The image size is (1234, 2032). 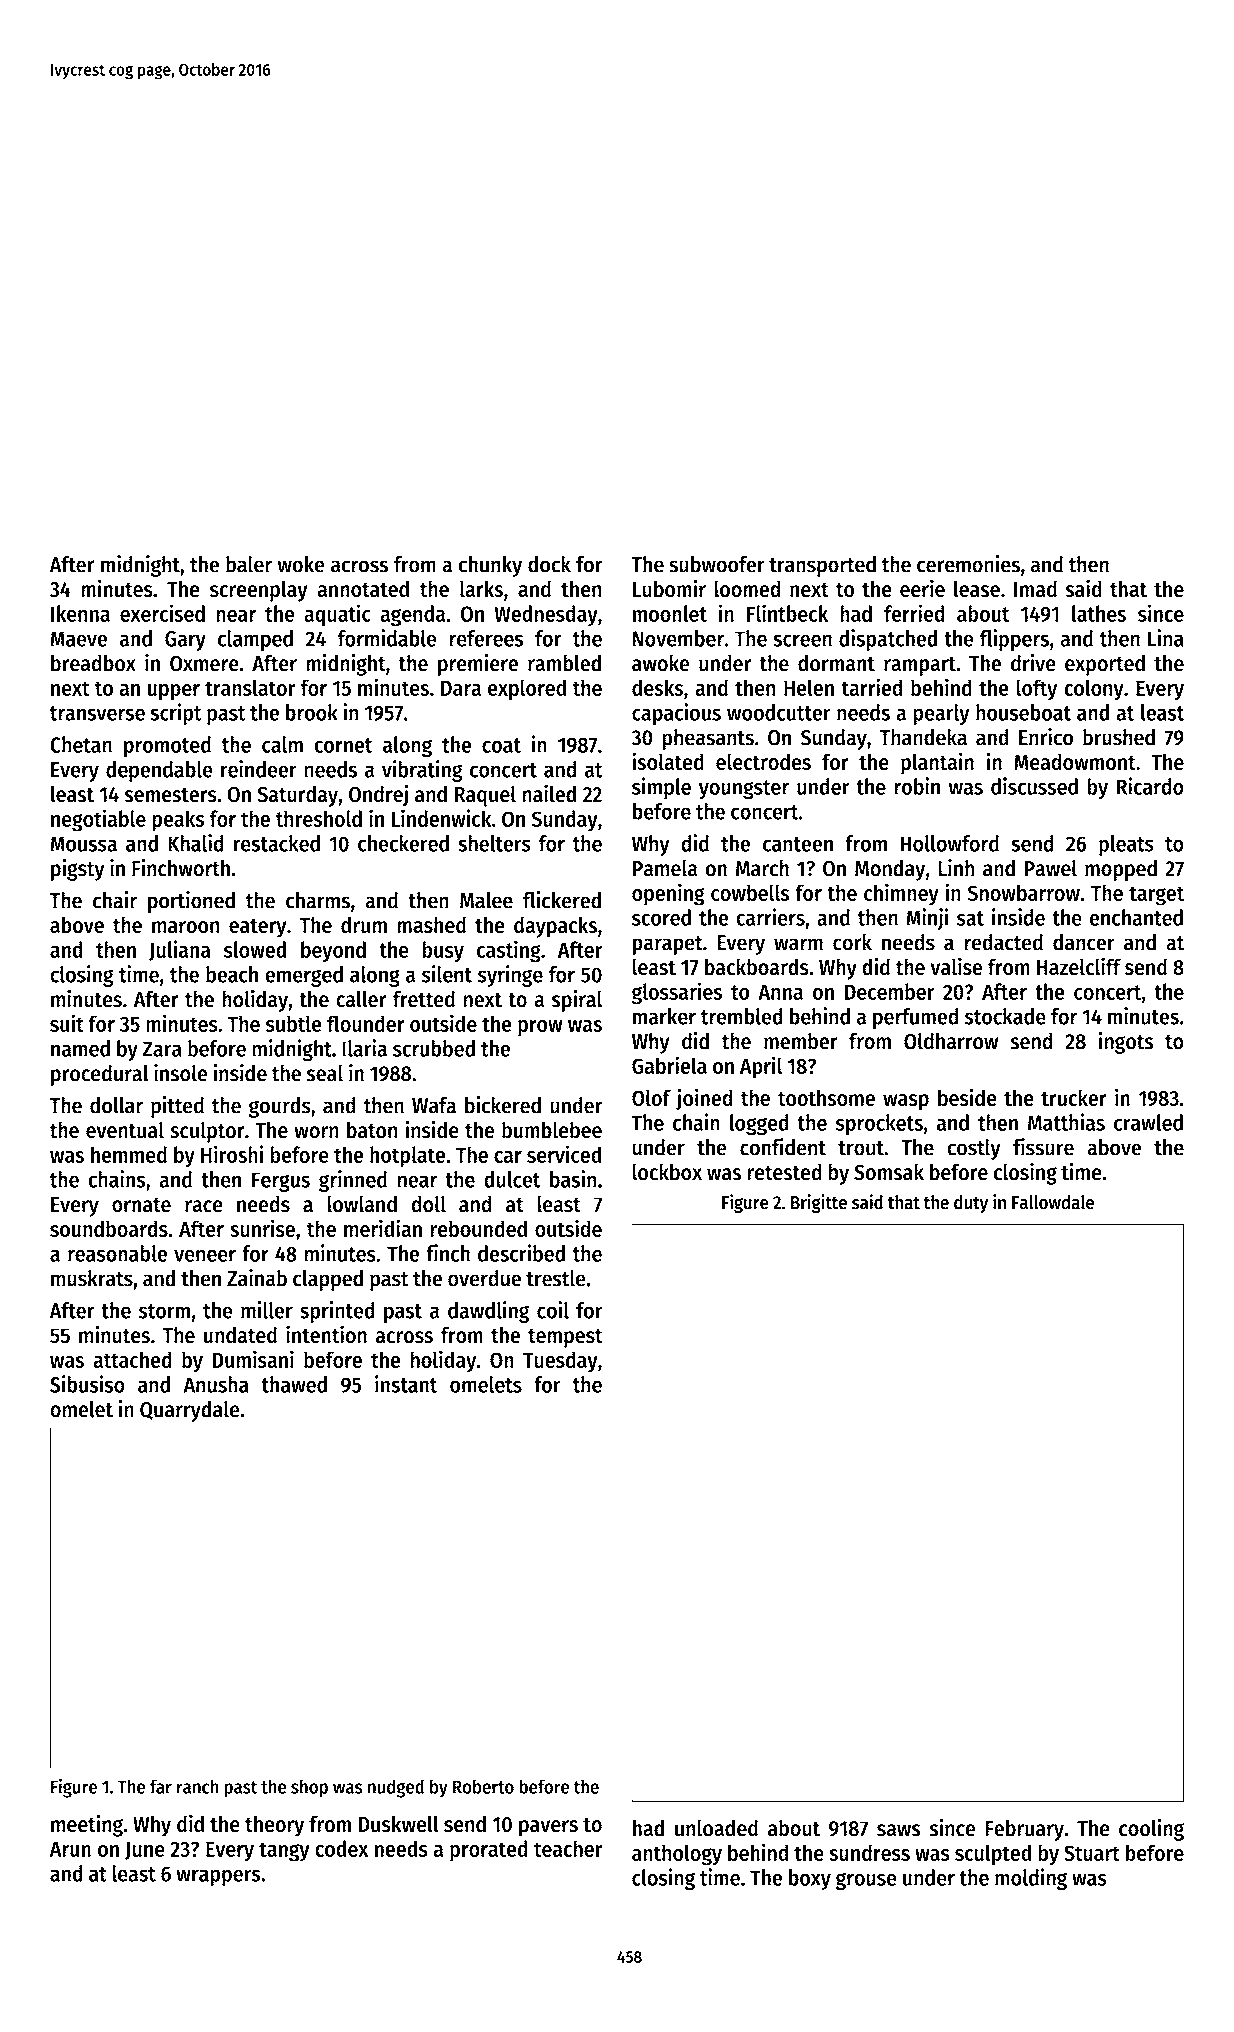 What do you see at coordinates (810, 1879) in the screenshot?
I see `boxy` at bounding box center [810, 1879].
